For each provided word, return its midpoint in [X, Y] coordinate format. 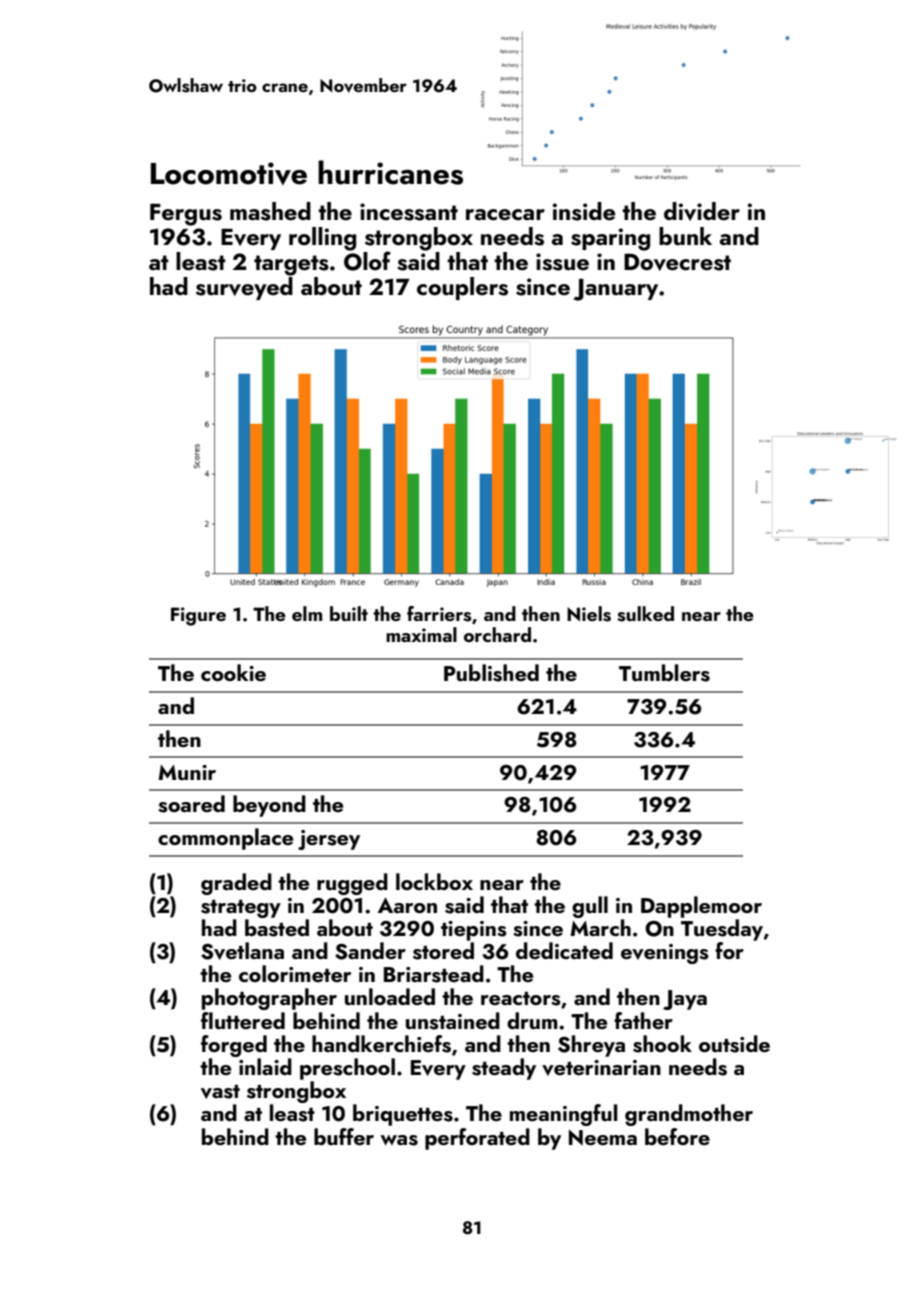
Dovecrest [677, 262]
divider [702, 211]
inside [584, 211]
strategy [241, 909]
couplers [462, 288]
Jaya [685, 1000]
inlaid [265, 1066]
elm [307, 613]
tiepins [474, 931]
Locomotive [229, 173]
